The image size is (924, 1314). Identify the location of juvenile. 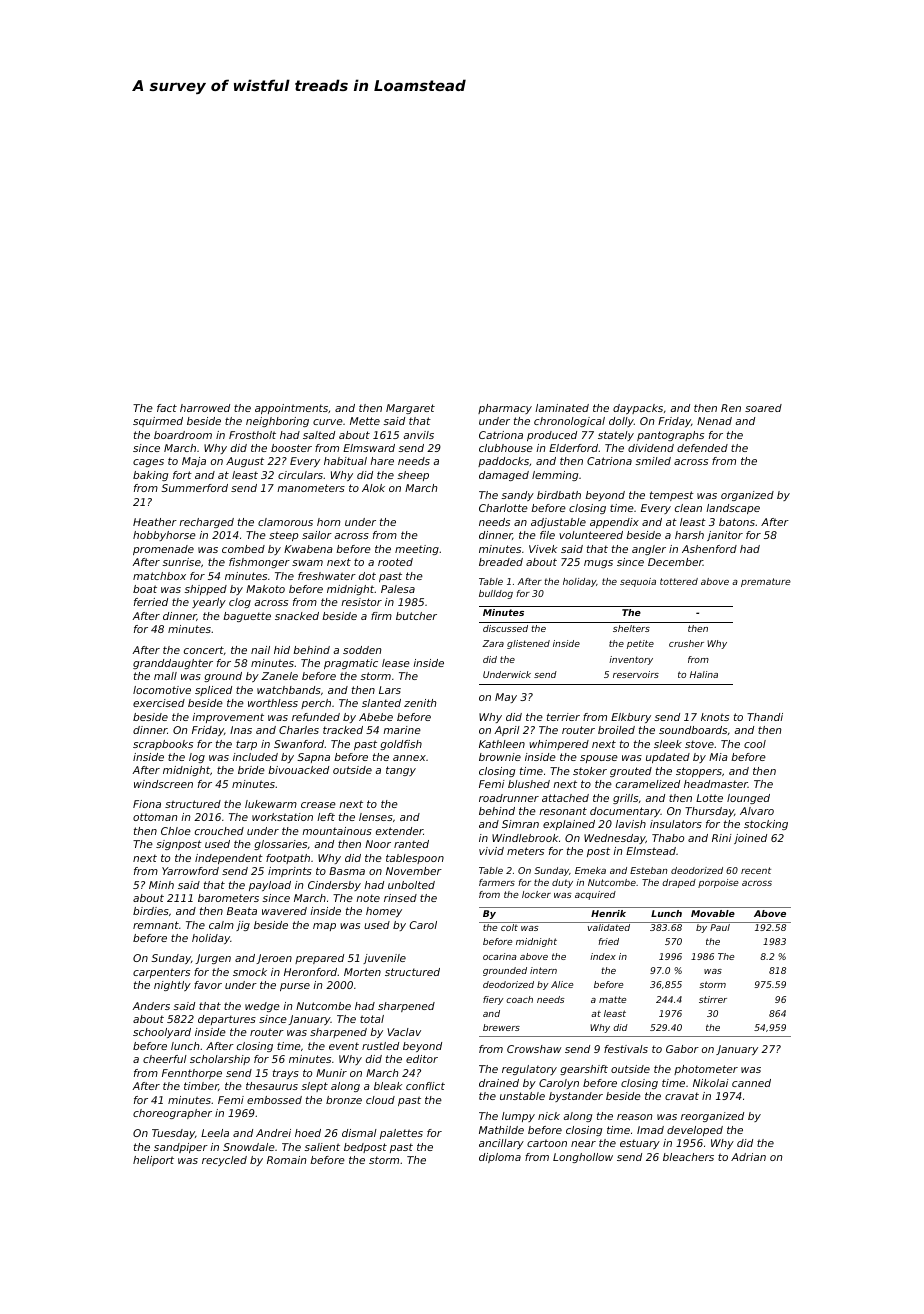
(384, 959).
